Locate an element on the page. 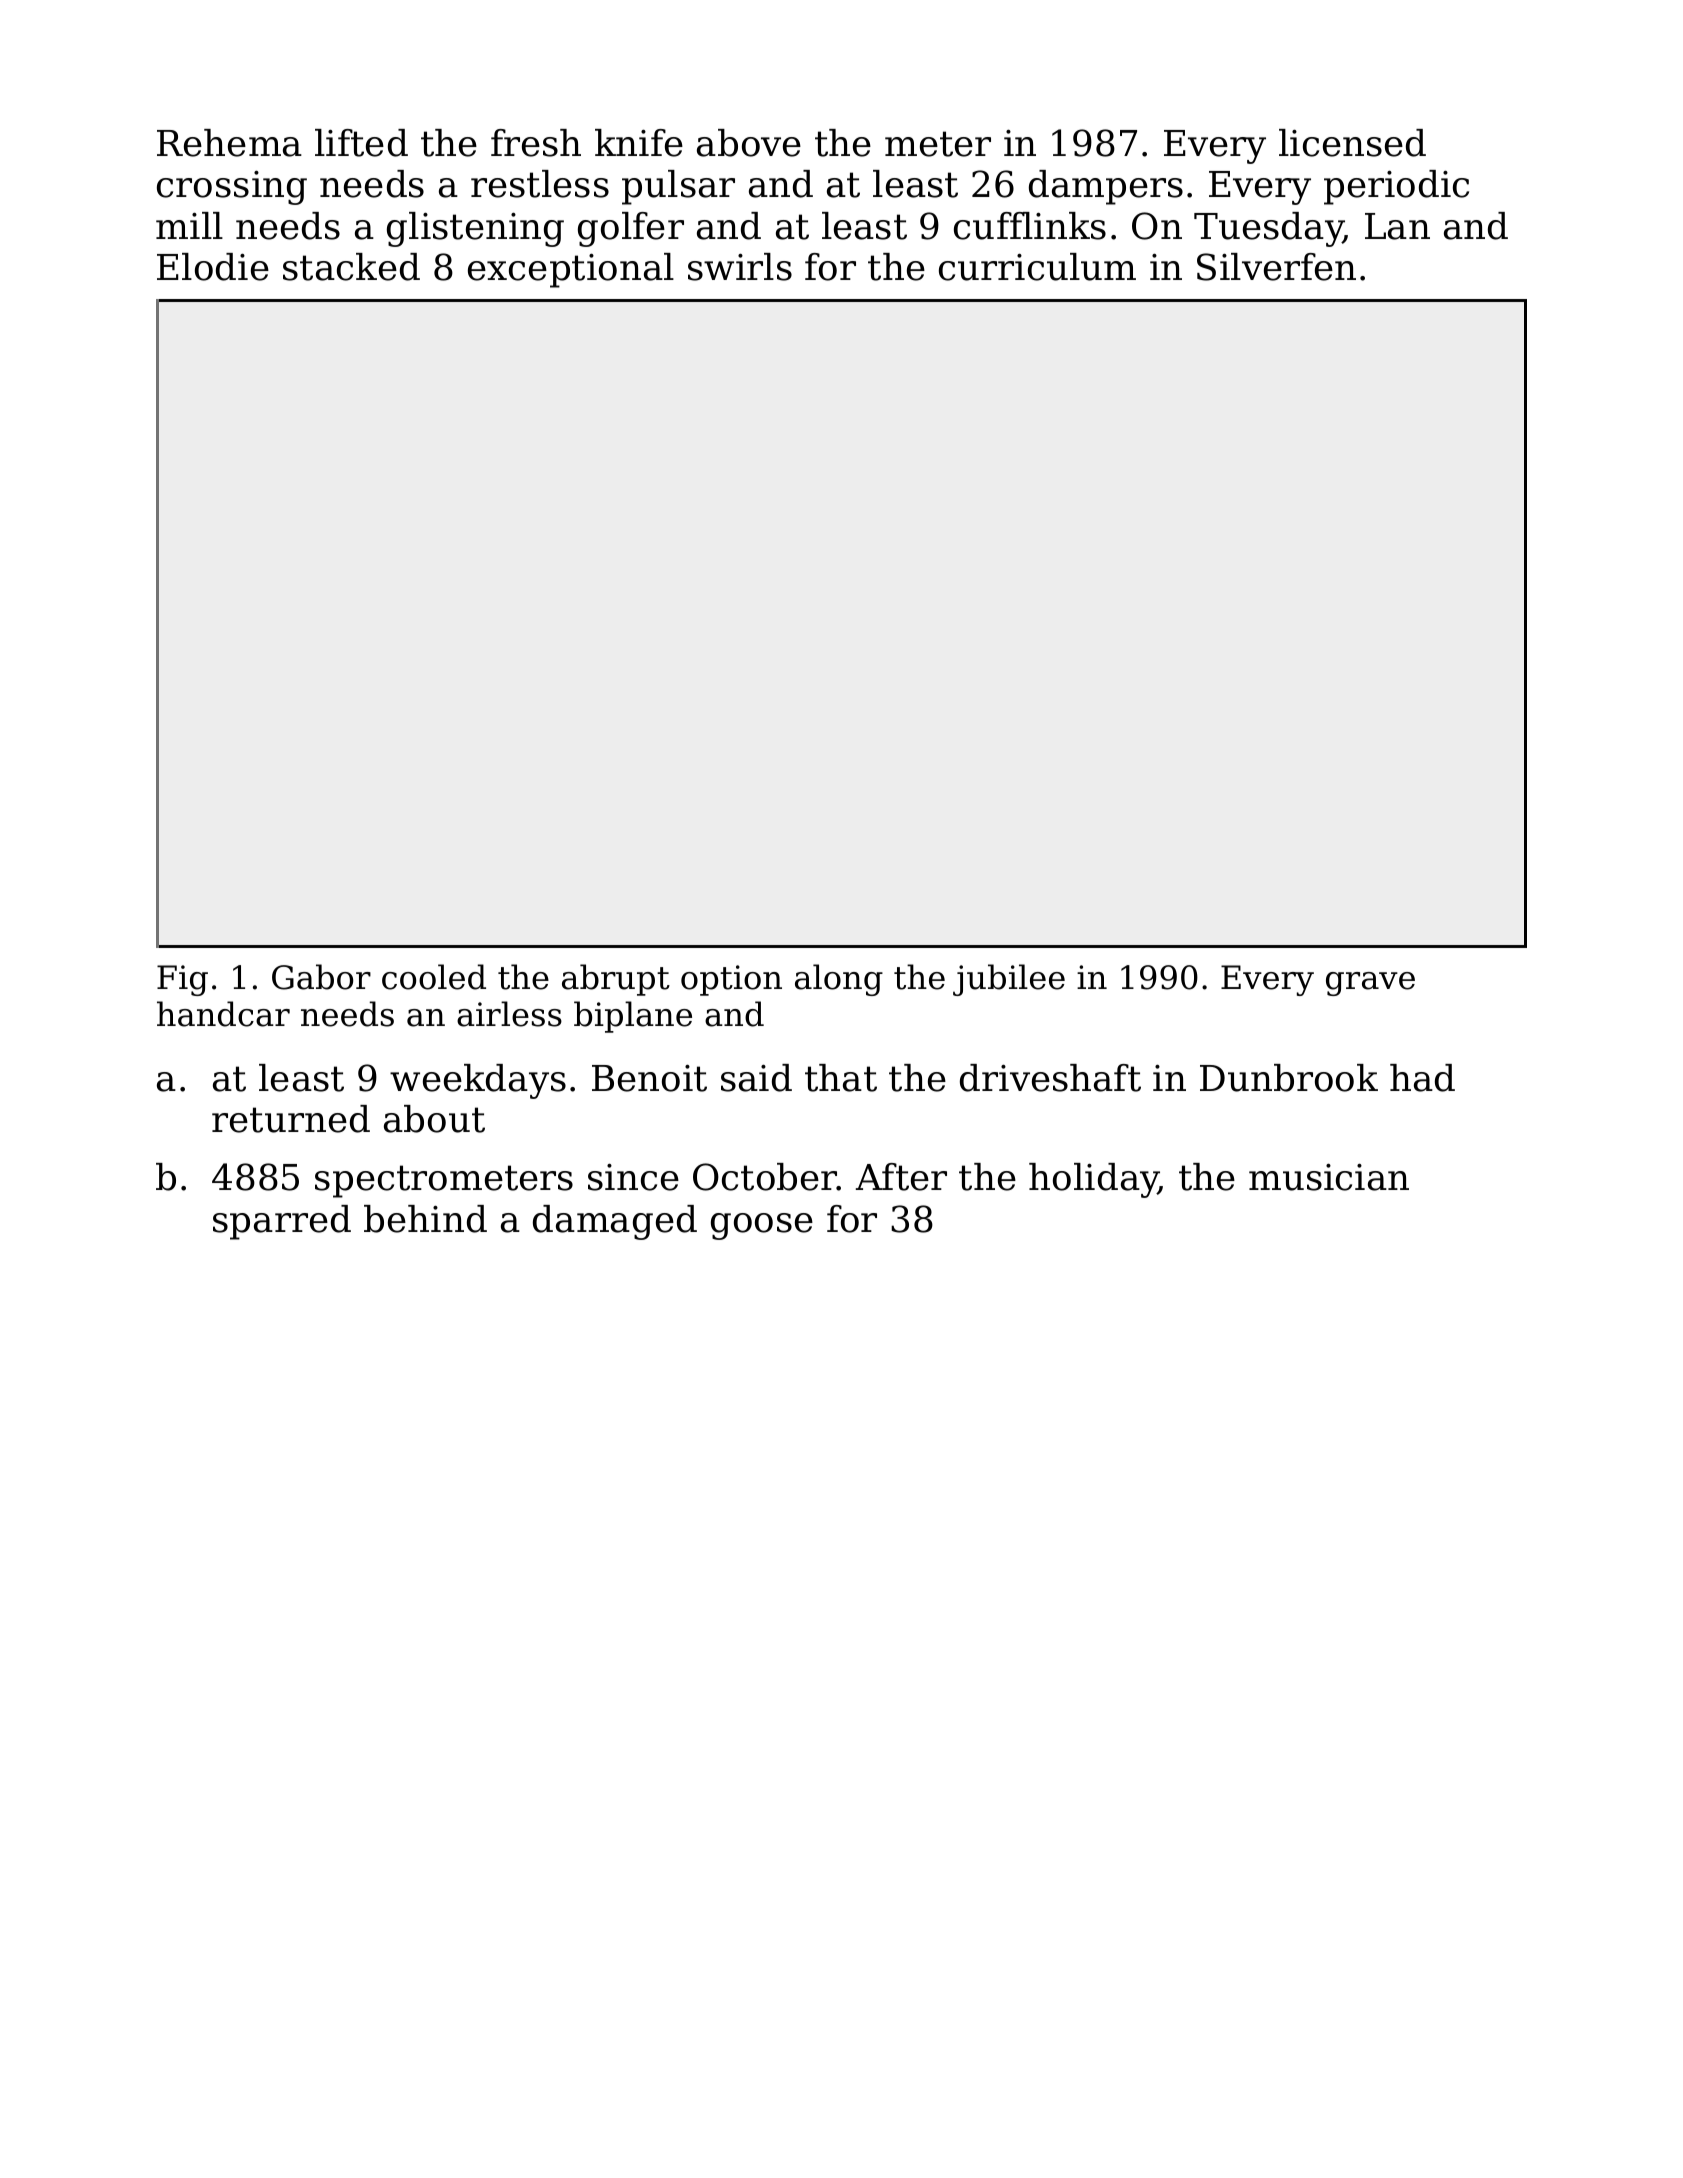 The height and width of the document is (2178, 1683). swirls is located at coordinates (740, 267).
